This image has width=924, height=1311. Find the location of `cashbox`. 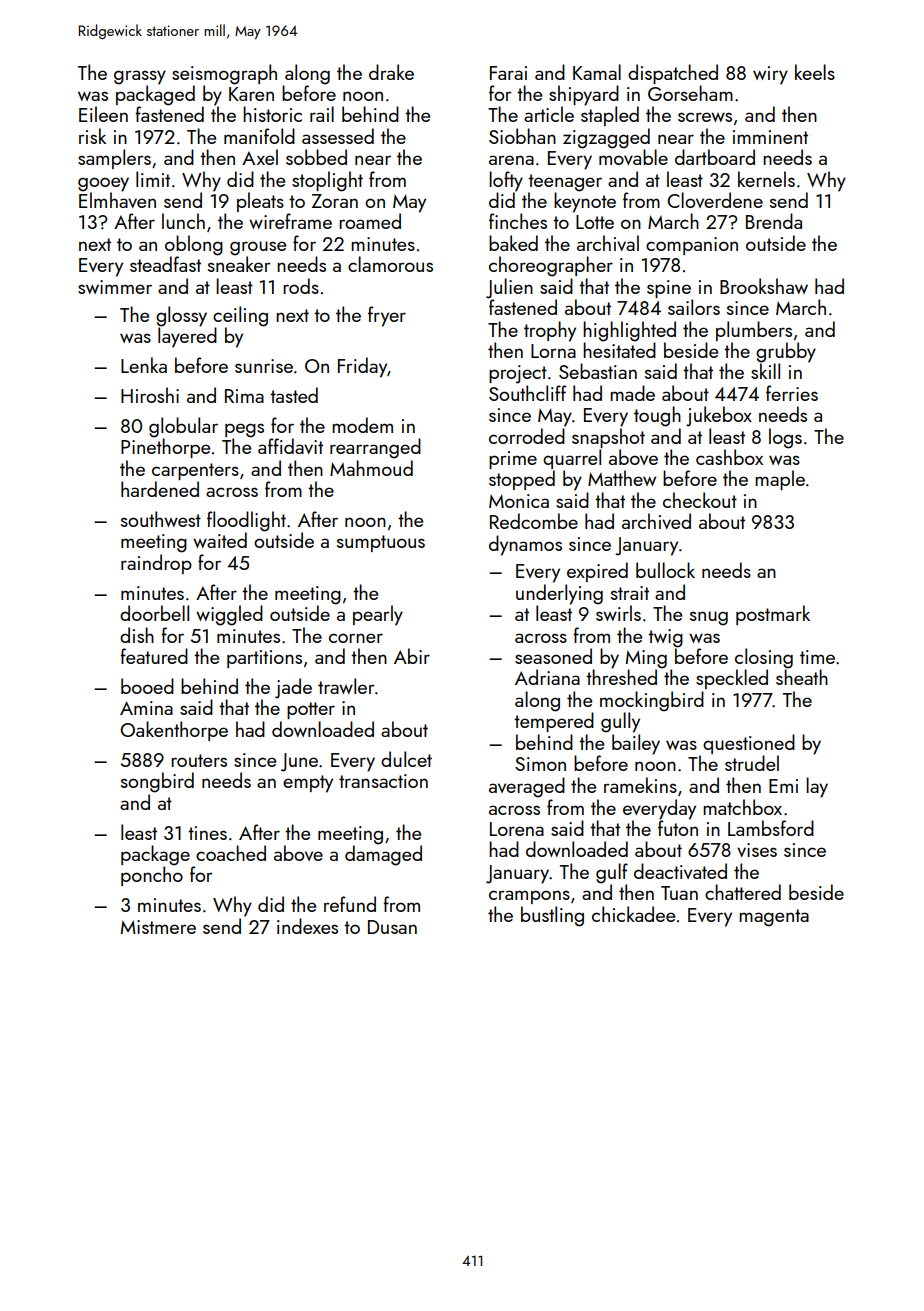

cashbox is located at coordinates (729, 457).
